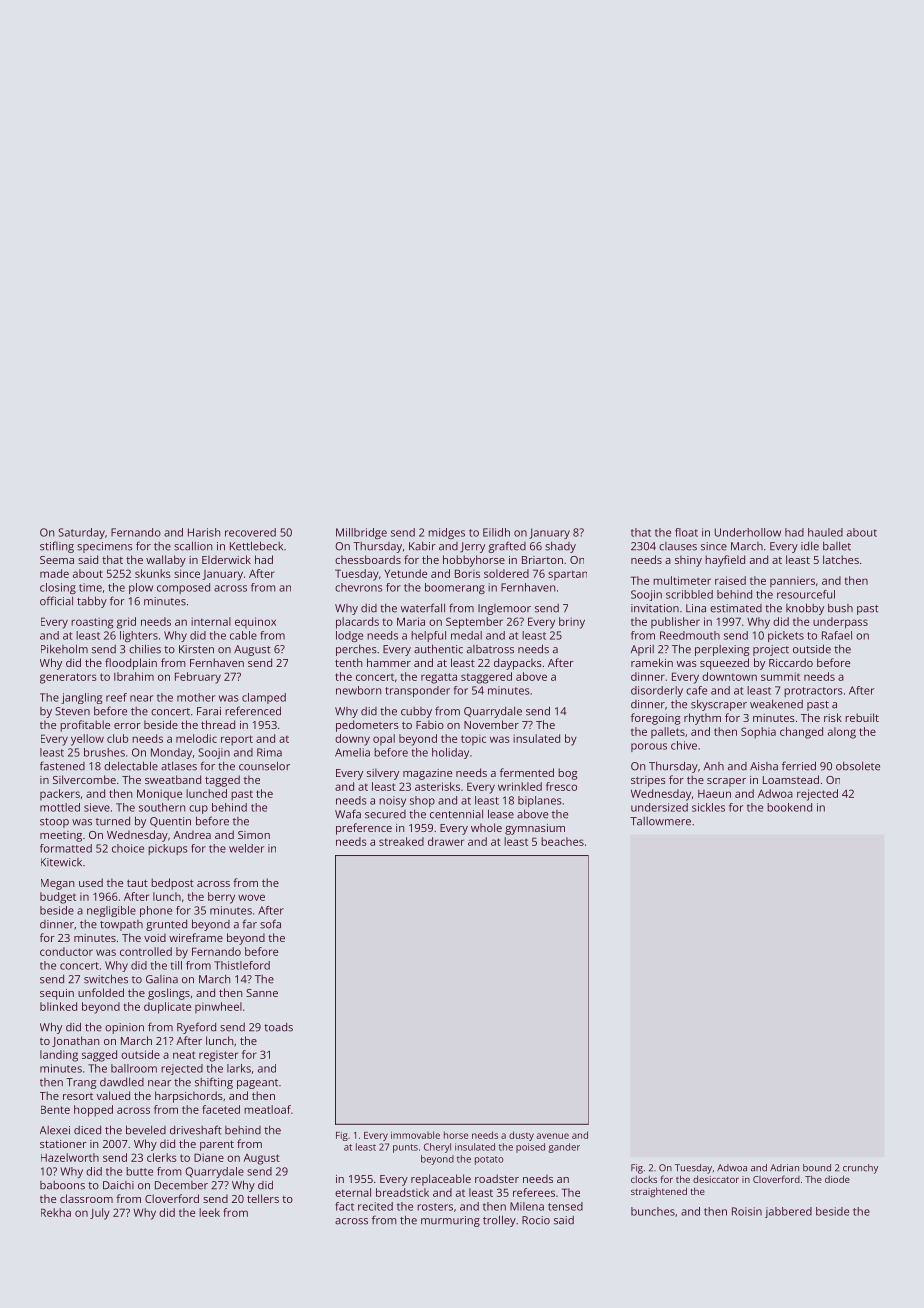  What do you see at coordinates (791, 662) in the screenshot?
I see `Riccardo` at bounding box center [791, 662].
